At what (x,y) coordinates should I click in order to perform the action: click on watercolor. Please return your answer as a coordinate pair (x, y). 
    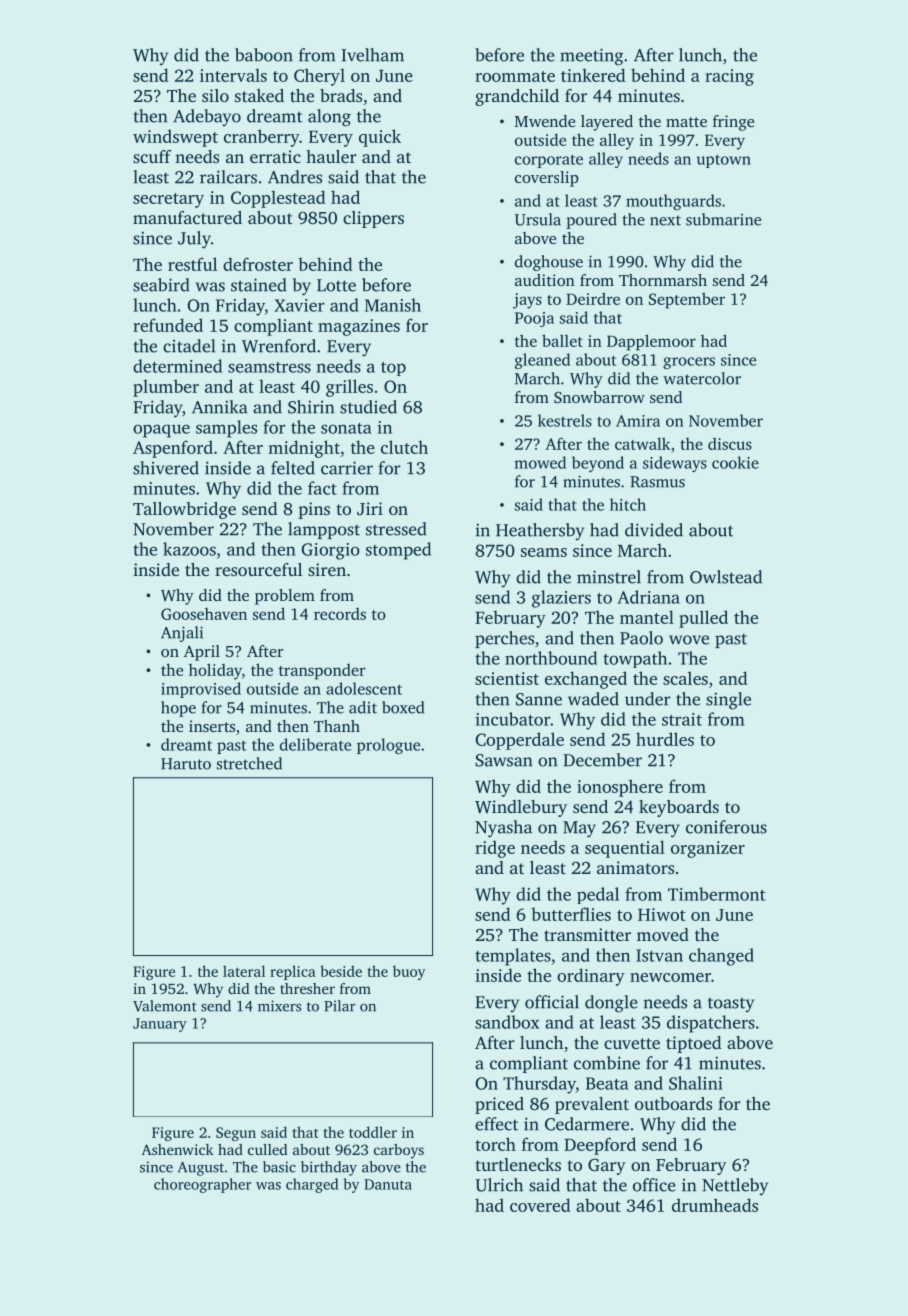
    Looking at the image, I should click on (702, 378).
